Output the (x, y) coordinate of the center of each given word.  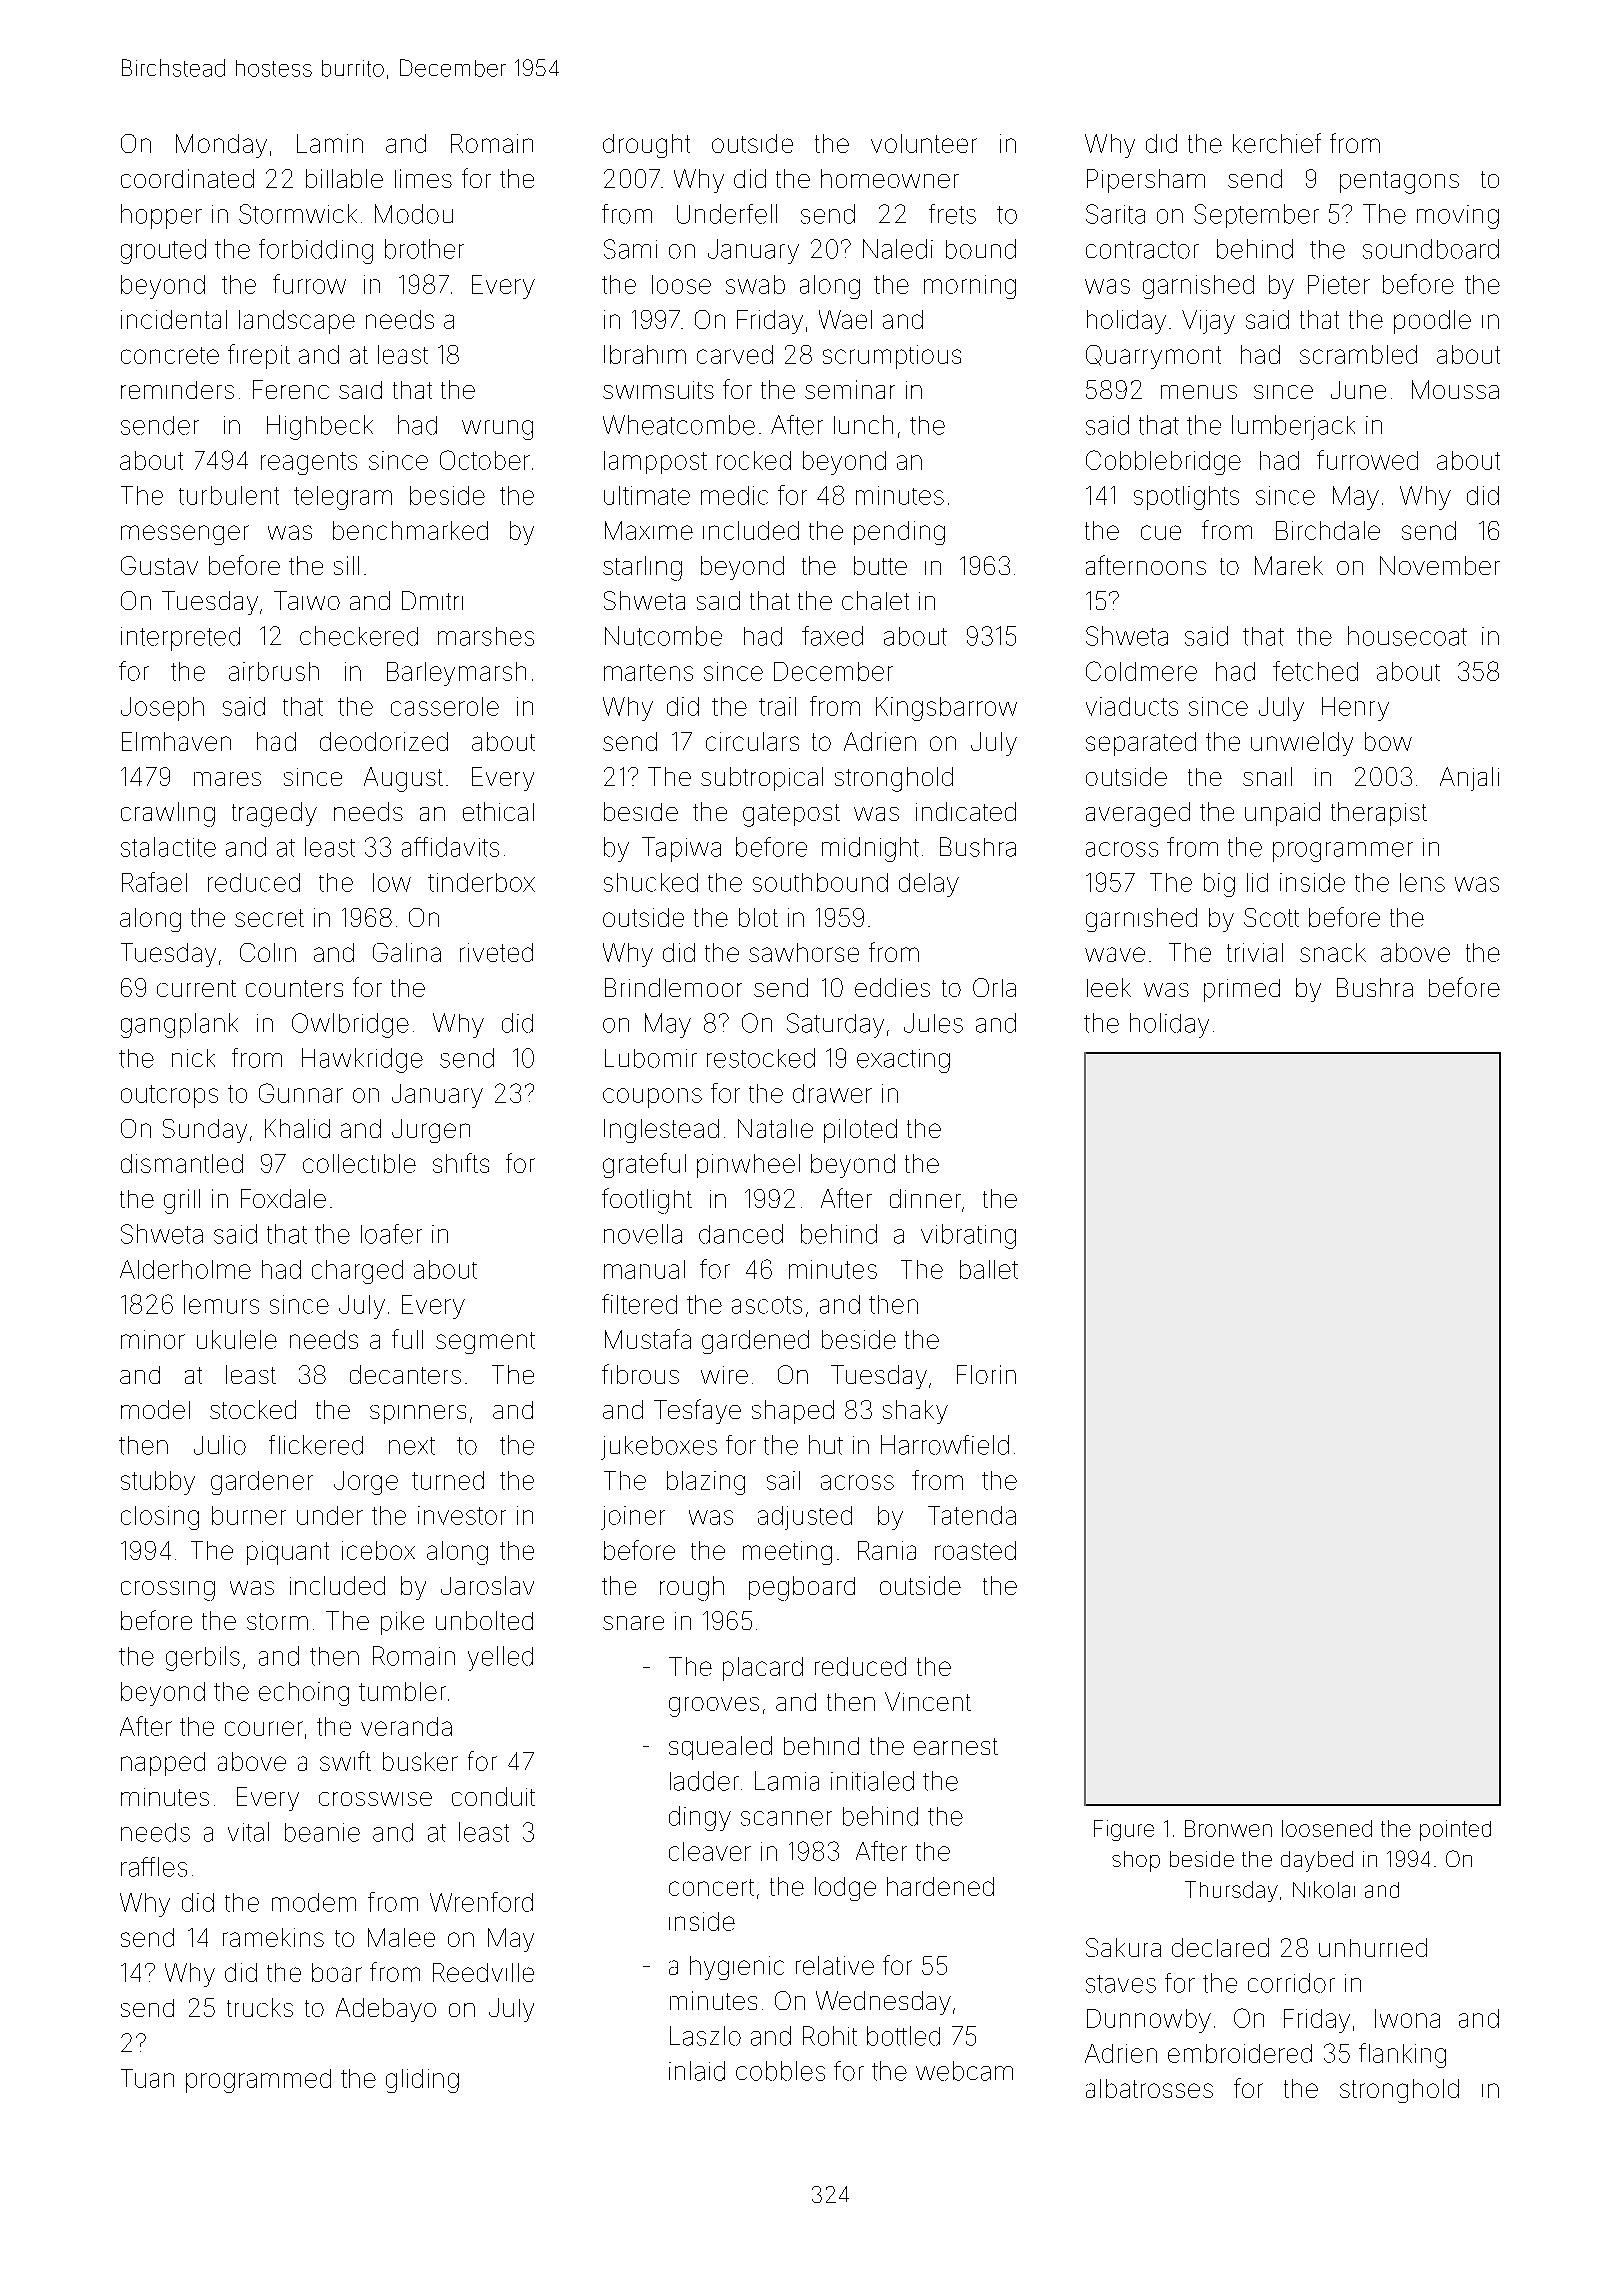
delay (929, 885)
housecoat (1407, 636)
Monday (221, 146)
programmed (258, 2081)
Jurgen (431, 1131)
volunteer (924, 143)
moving (1458, 217)
